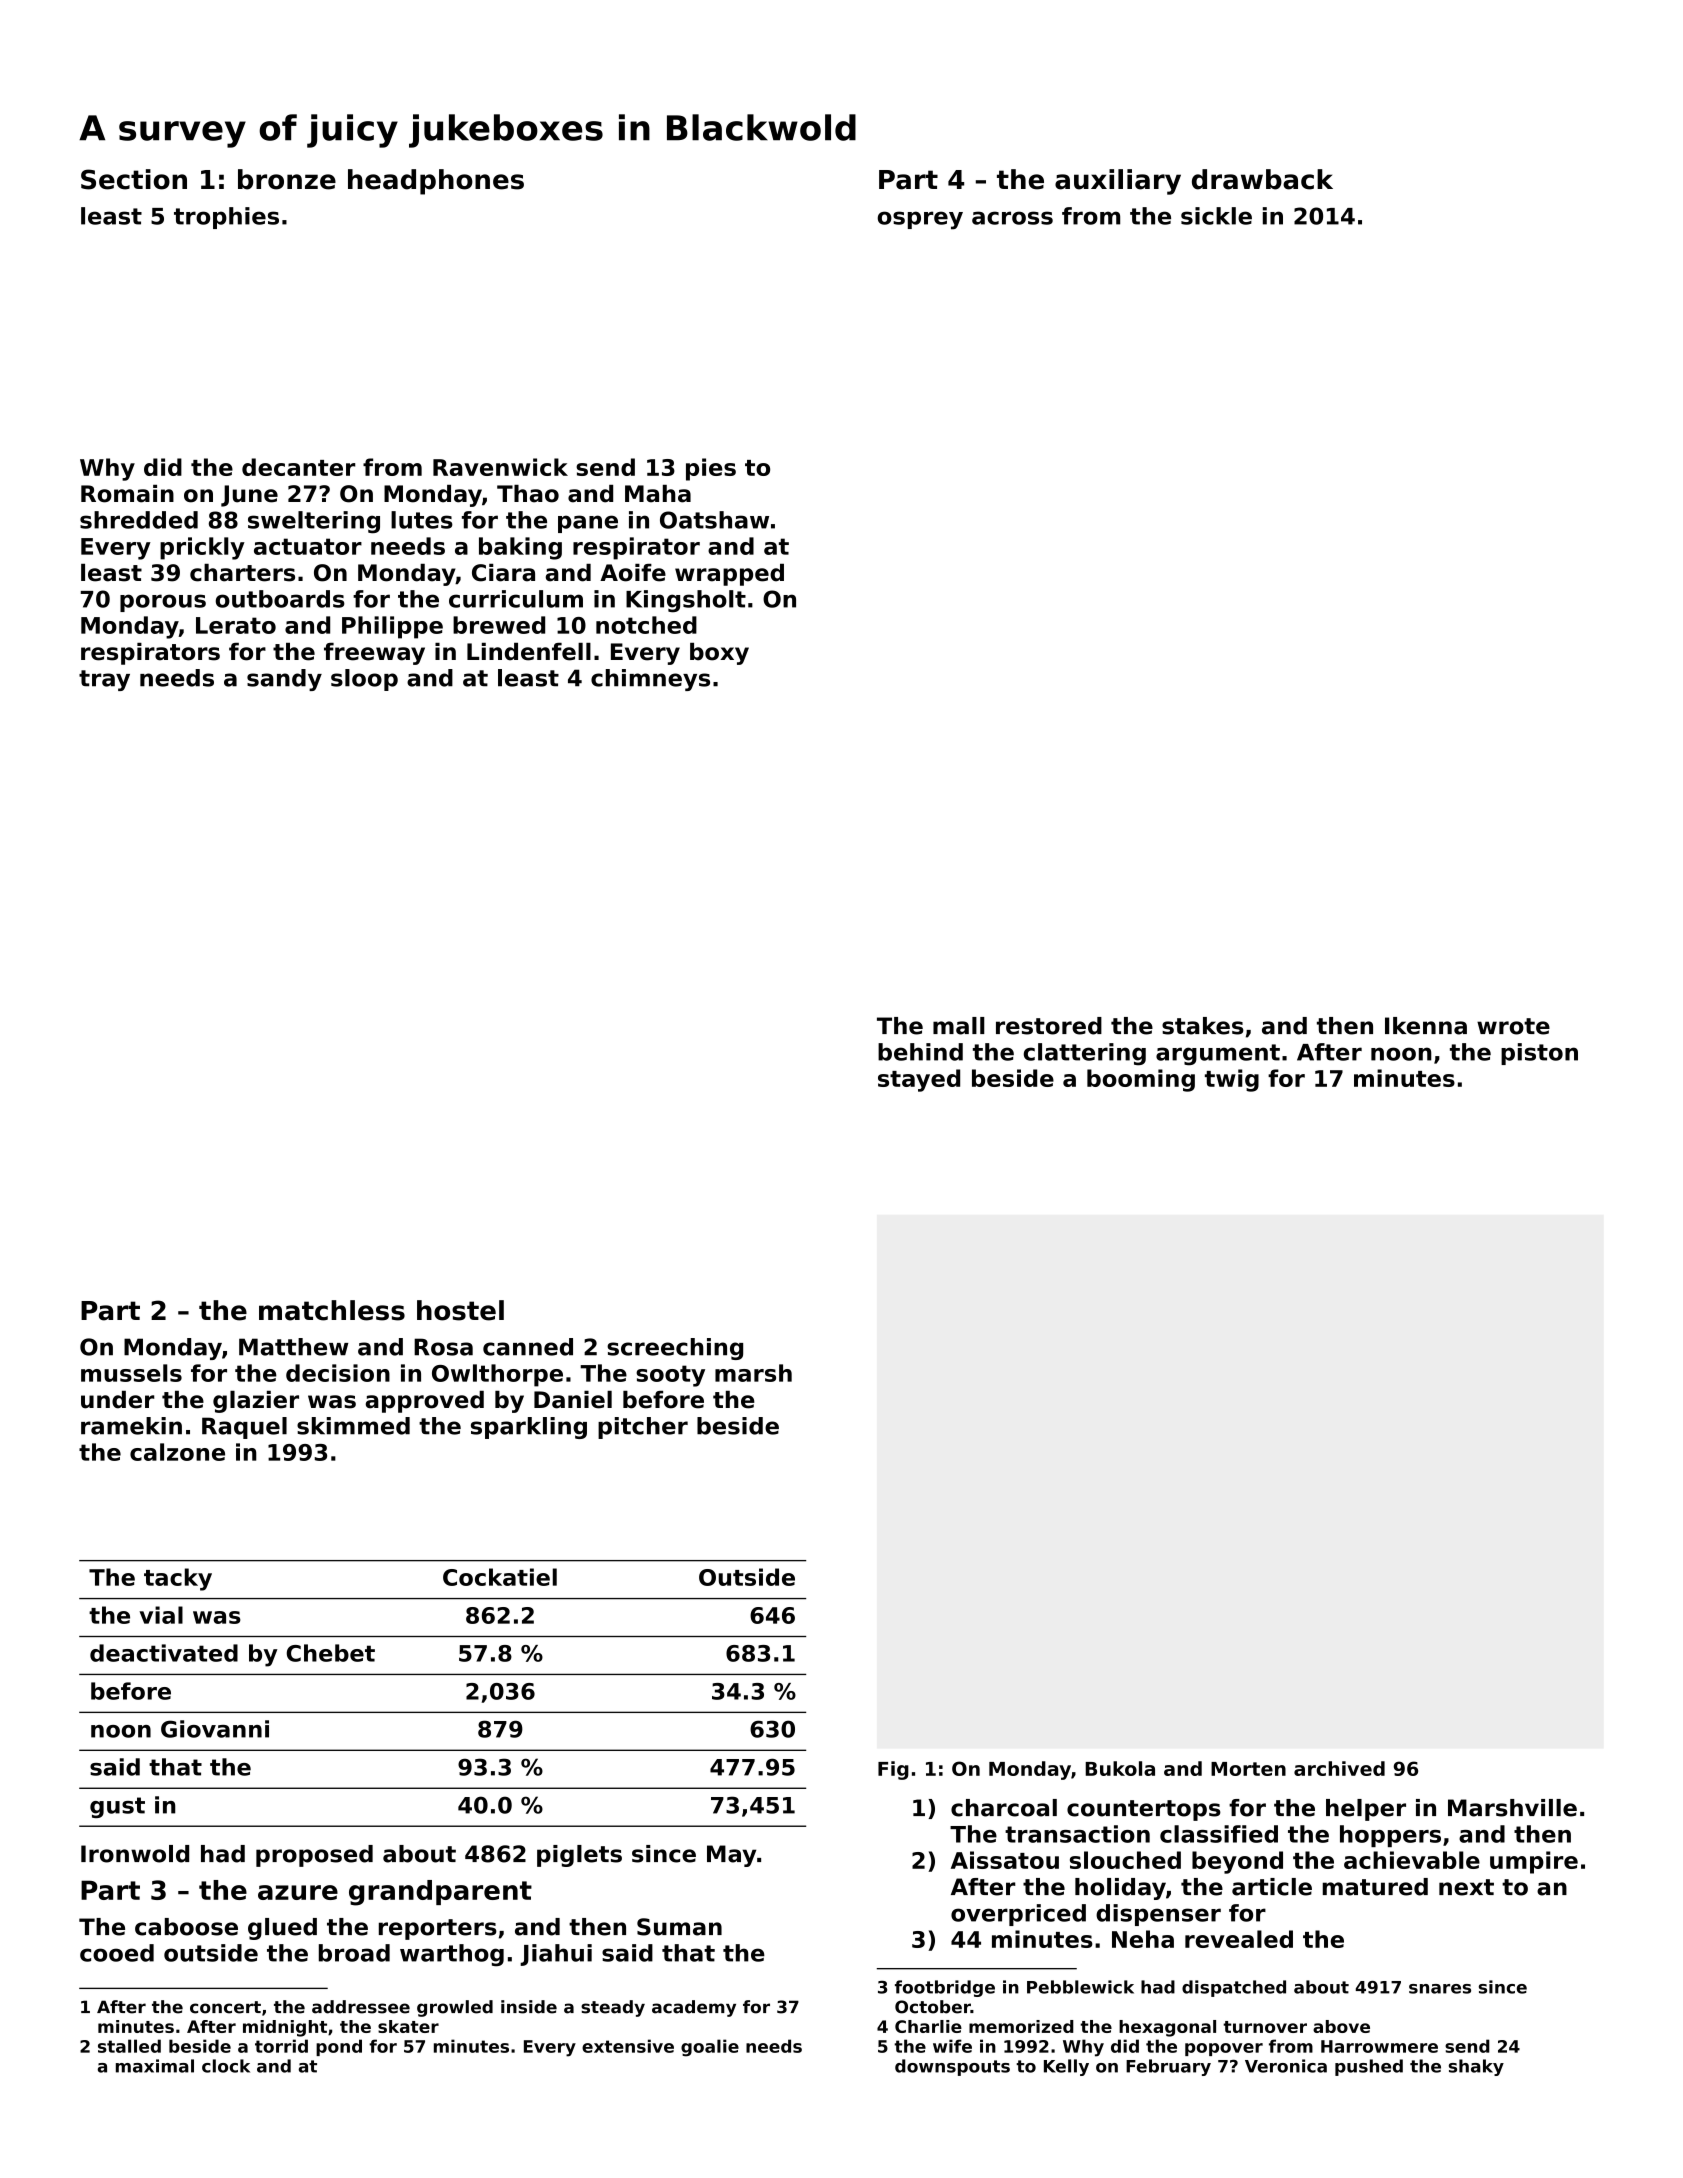 This image has width=1683, height=2178. Describe the element at coordinates (1232, 1080) in the image. I see `twig` at that location.
